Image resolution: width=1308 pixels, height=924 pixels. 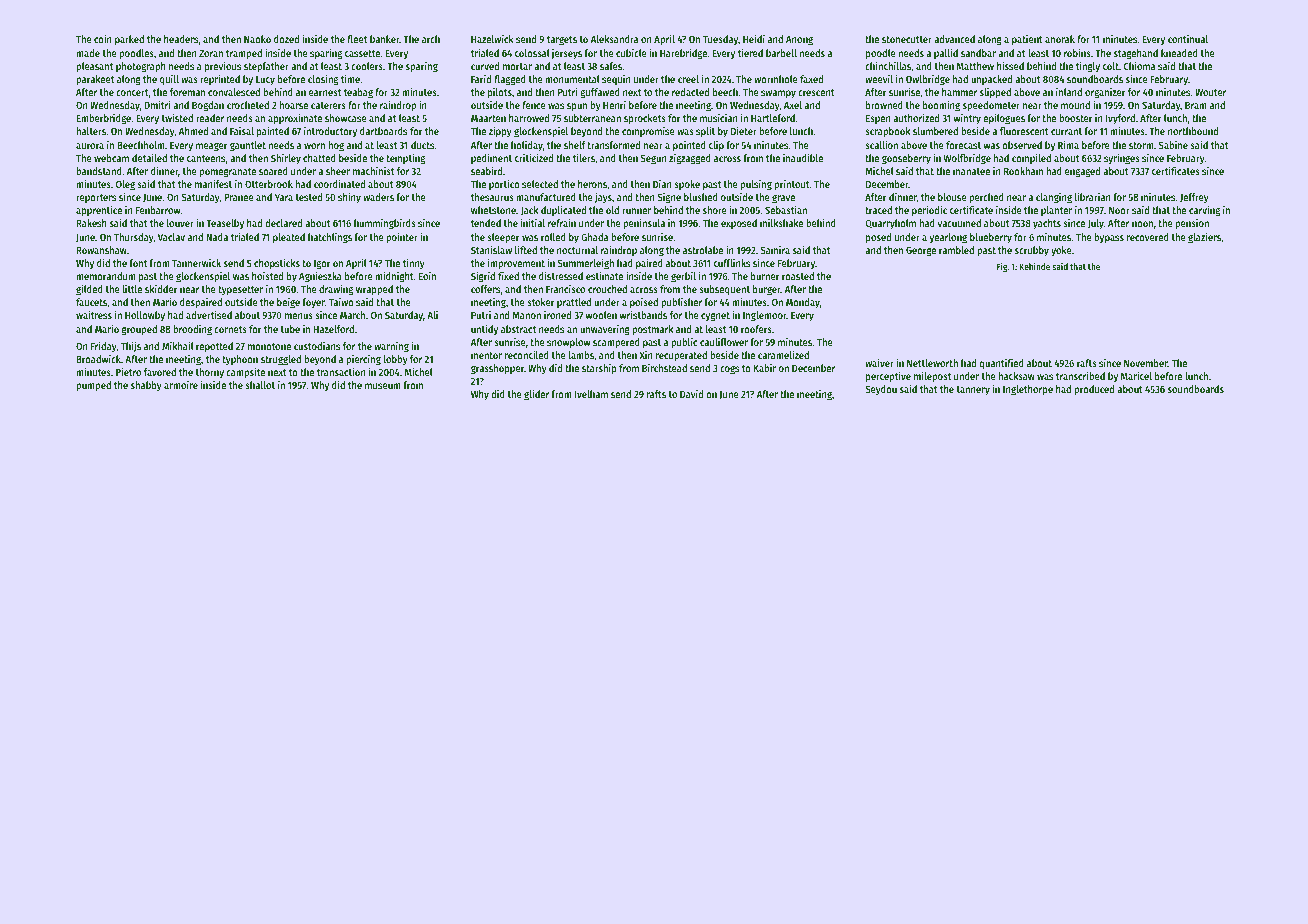 I want to click on tannery, so click(x=973, y=390).
